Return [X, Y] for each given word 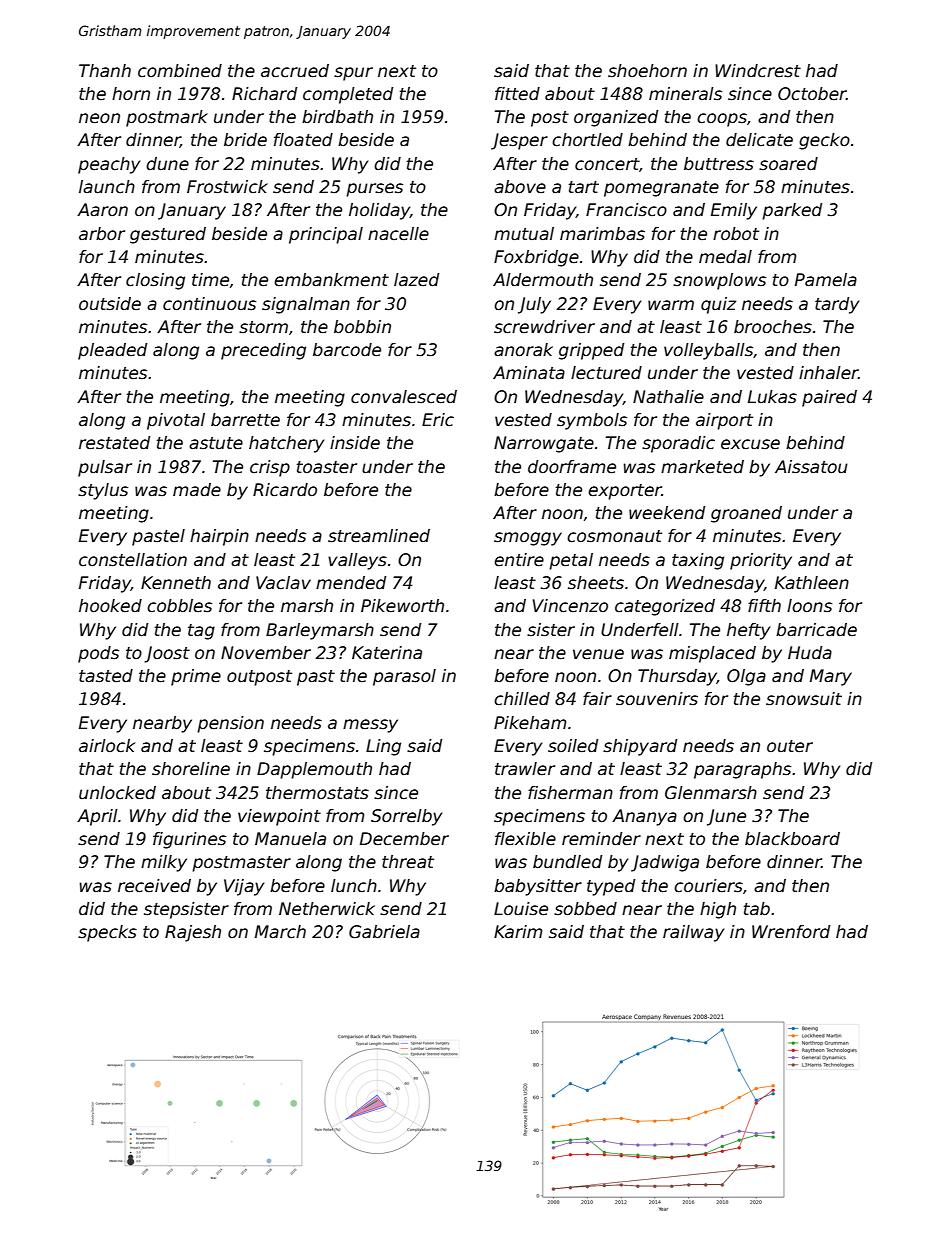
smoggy [528, 539]
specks [107, 933]
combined [180, 71]
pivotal [176, 421]
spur [353, 74]
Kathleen [812, 583]
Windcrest [758, 71]
